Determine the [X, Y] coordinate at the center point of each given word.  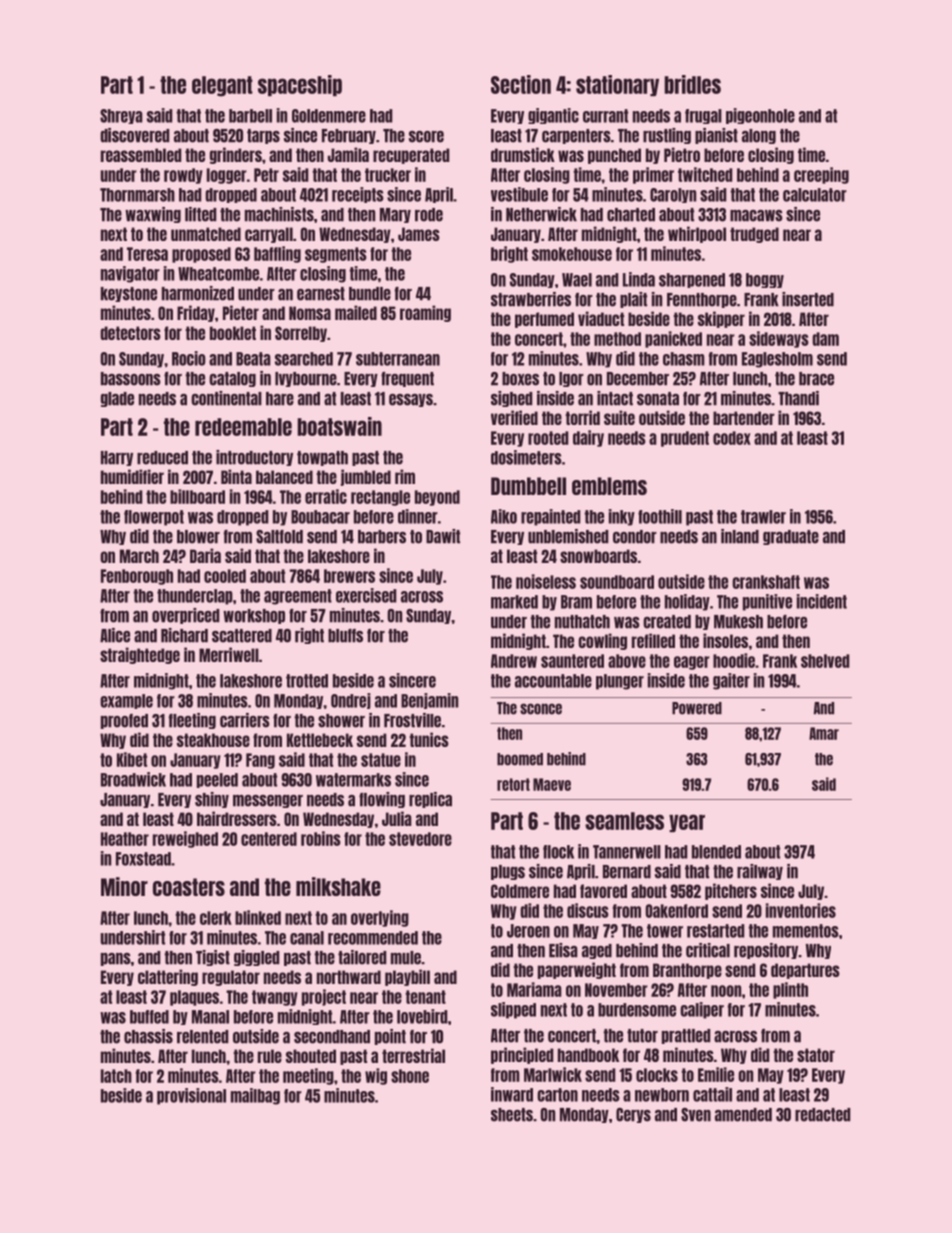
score [426, 137]
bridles [692, 84]
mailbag [255, 1096]
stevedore [420, 839]
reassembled [141, 155]
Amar [824, 733]
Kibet [132, 759]
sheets [512, 1115]
